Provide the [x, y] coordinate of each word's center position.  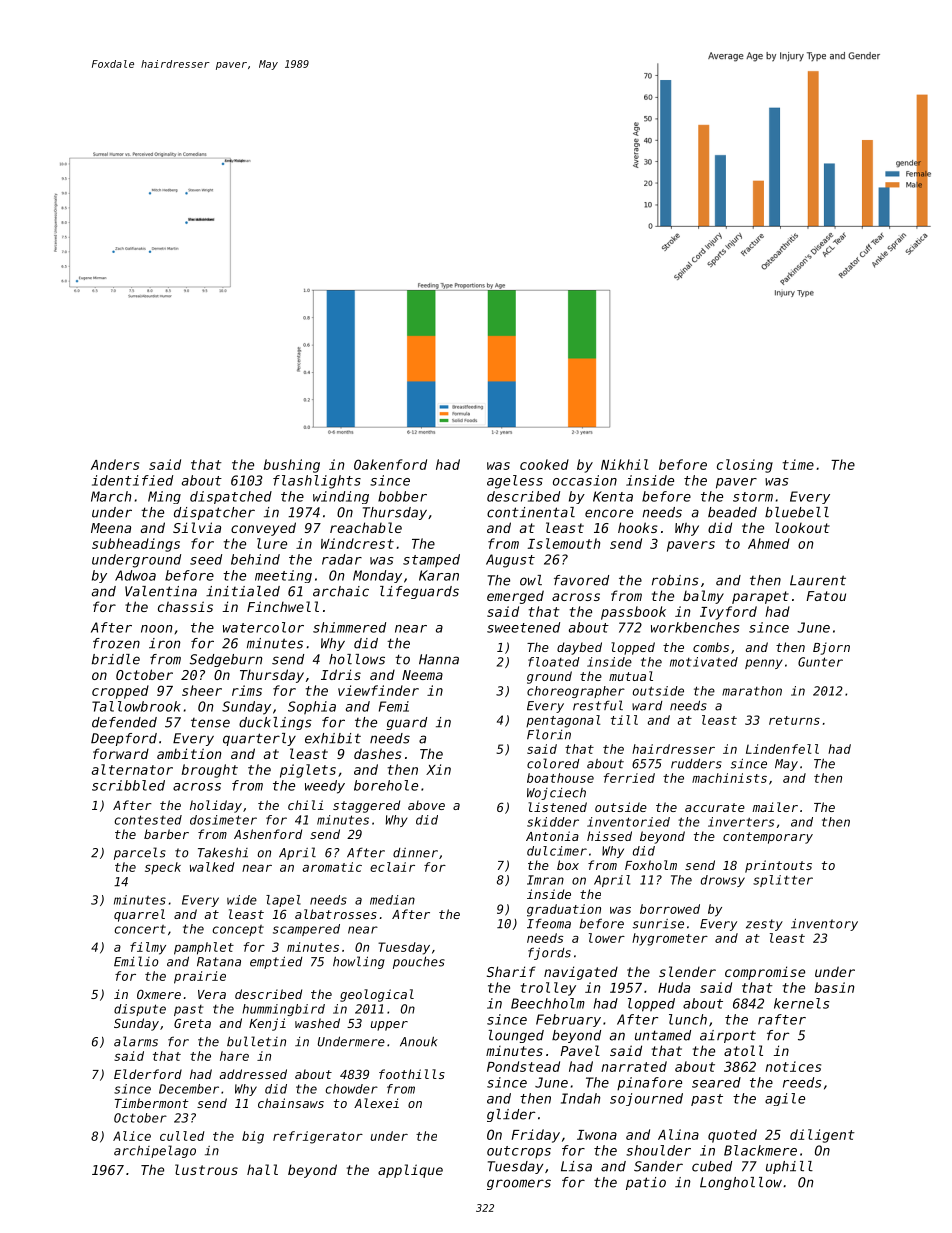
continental [531, 512]
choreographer [576, 692]
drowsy [723, 881]
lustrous [206, 1169]
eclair [392, 867]
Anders [115, 464]
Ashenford [268, 834]
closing [745, 466]
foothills [412, 1074]
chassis [185, 606]
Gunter [820, 662]
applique [410, 1171]
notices [793, 1066]
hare [234, 1056]
